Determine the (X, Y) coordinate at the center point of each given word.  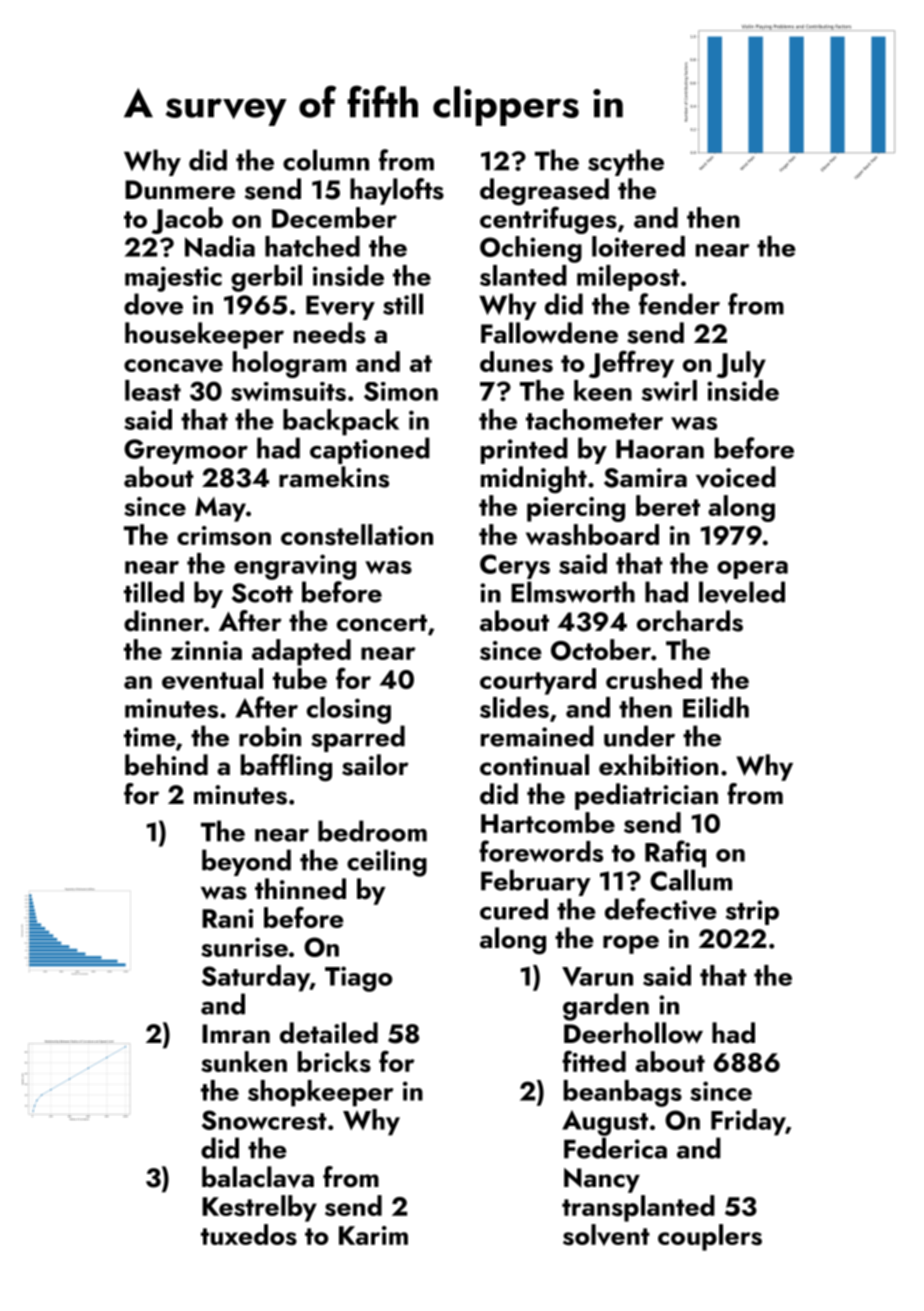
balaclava (258, 1177)
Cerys (515, 566)
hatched (312, 246)
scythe (626, 162)
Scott (262, 593)
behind (166, 765)
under (639, 736)
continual (534, 765)
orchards (690, 621)
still (403, 304)
